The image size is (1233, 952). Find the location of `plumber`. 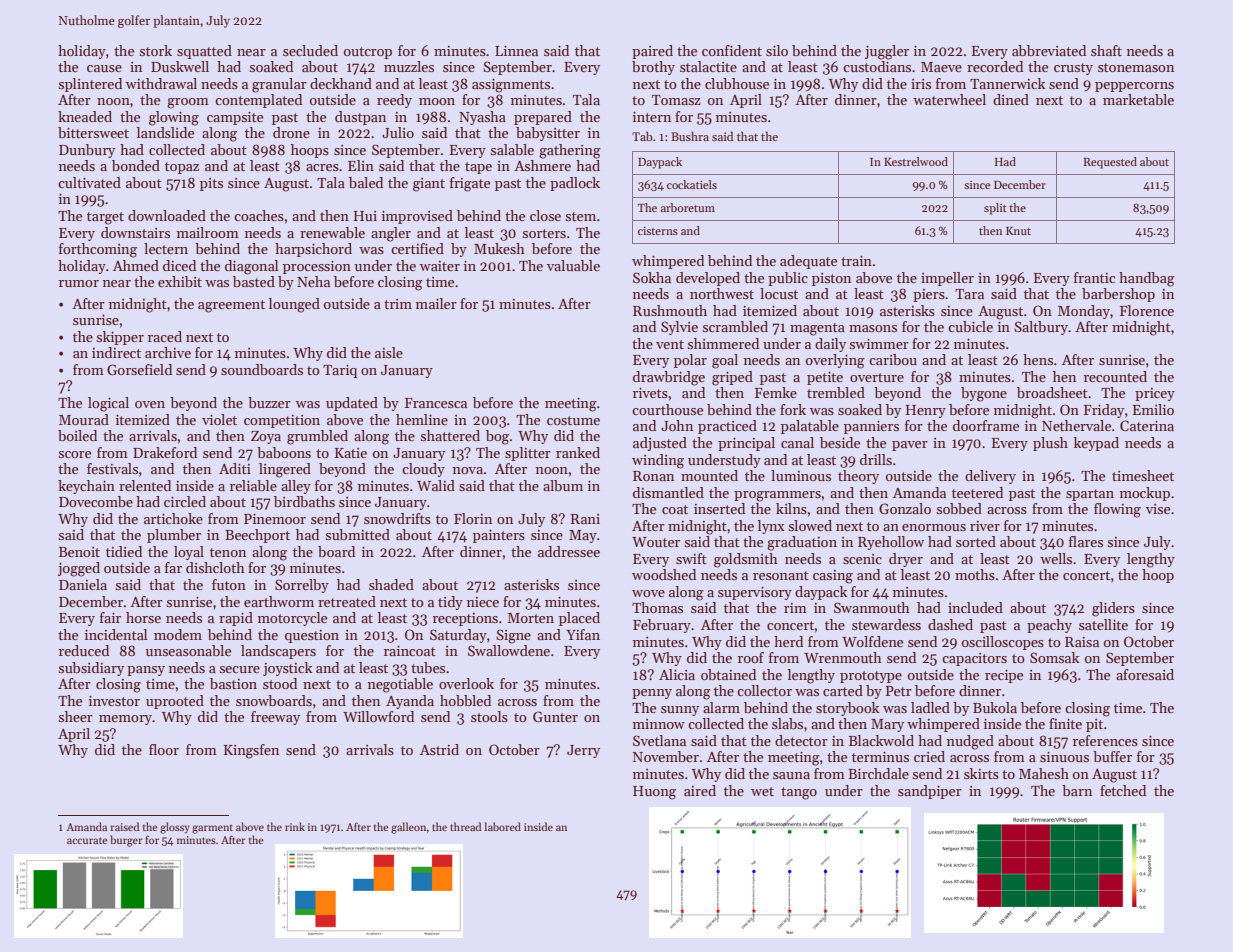

plumber is located at coordinates (174, 536).
